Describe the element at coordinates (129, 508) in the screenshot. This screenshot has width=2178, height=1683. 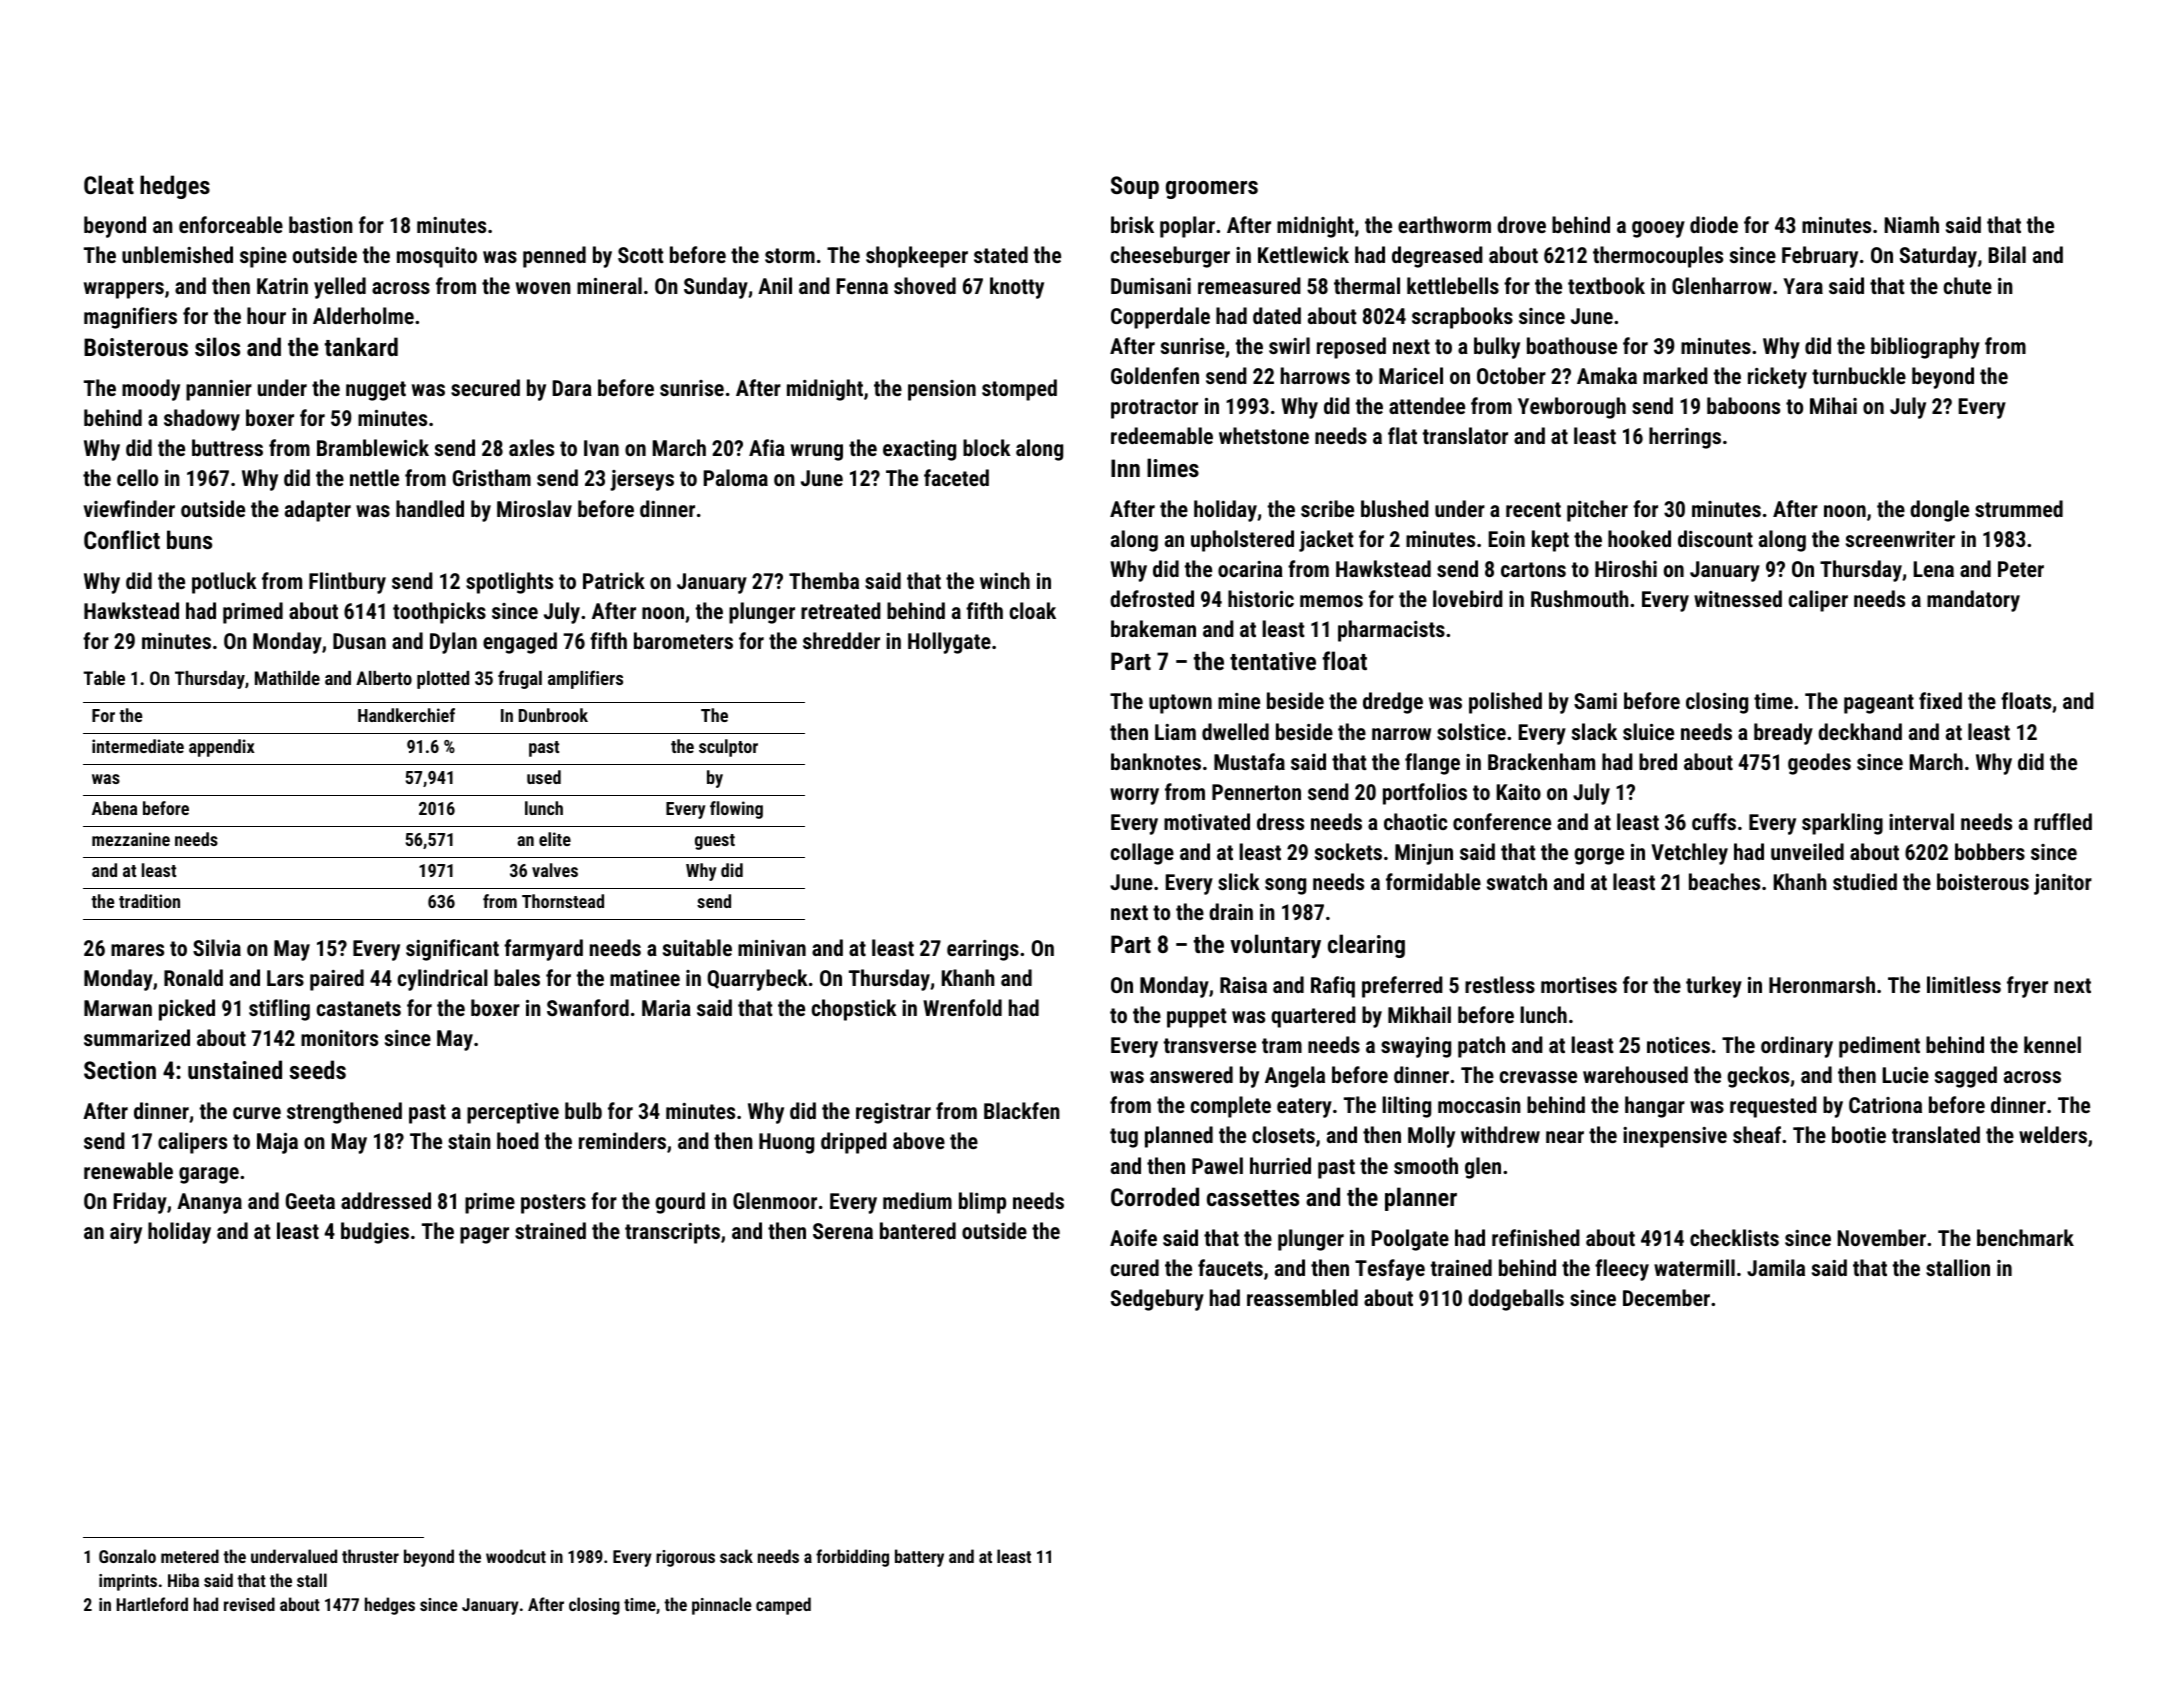
I see `viewfinder` at that location.
